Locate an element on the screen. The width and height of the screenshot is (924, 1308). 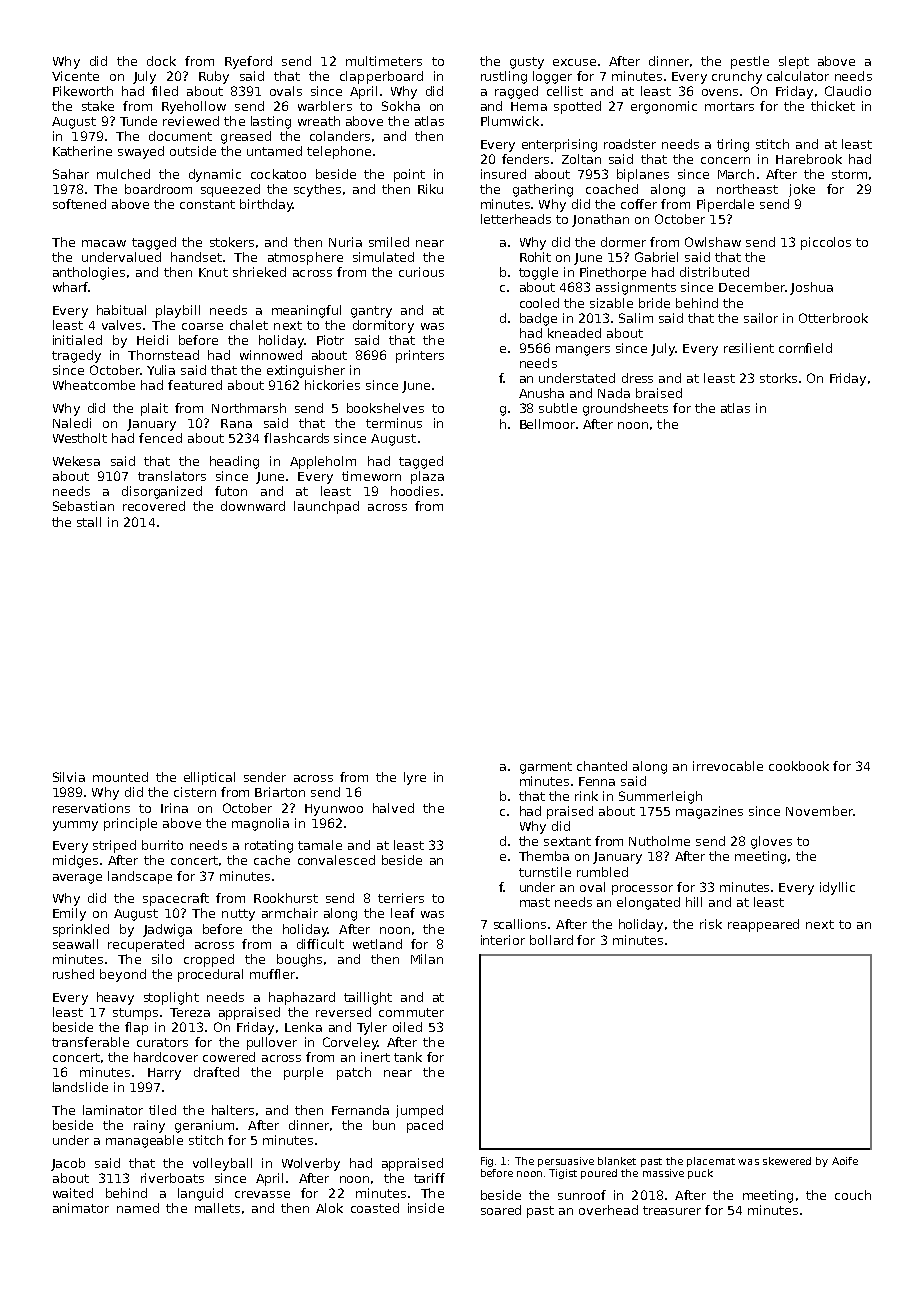
pestle is located at coordinates (750, 62).
